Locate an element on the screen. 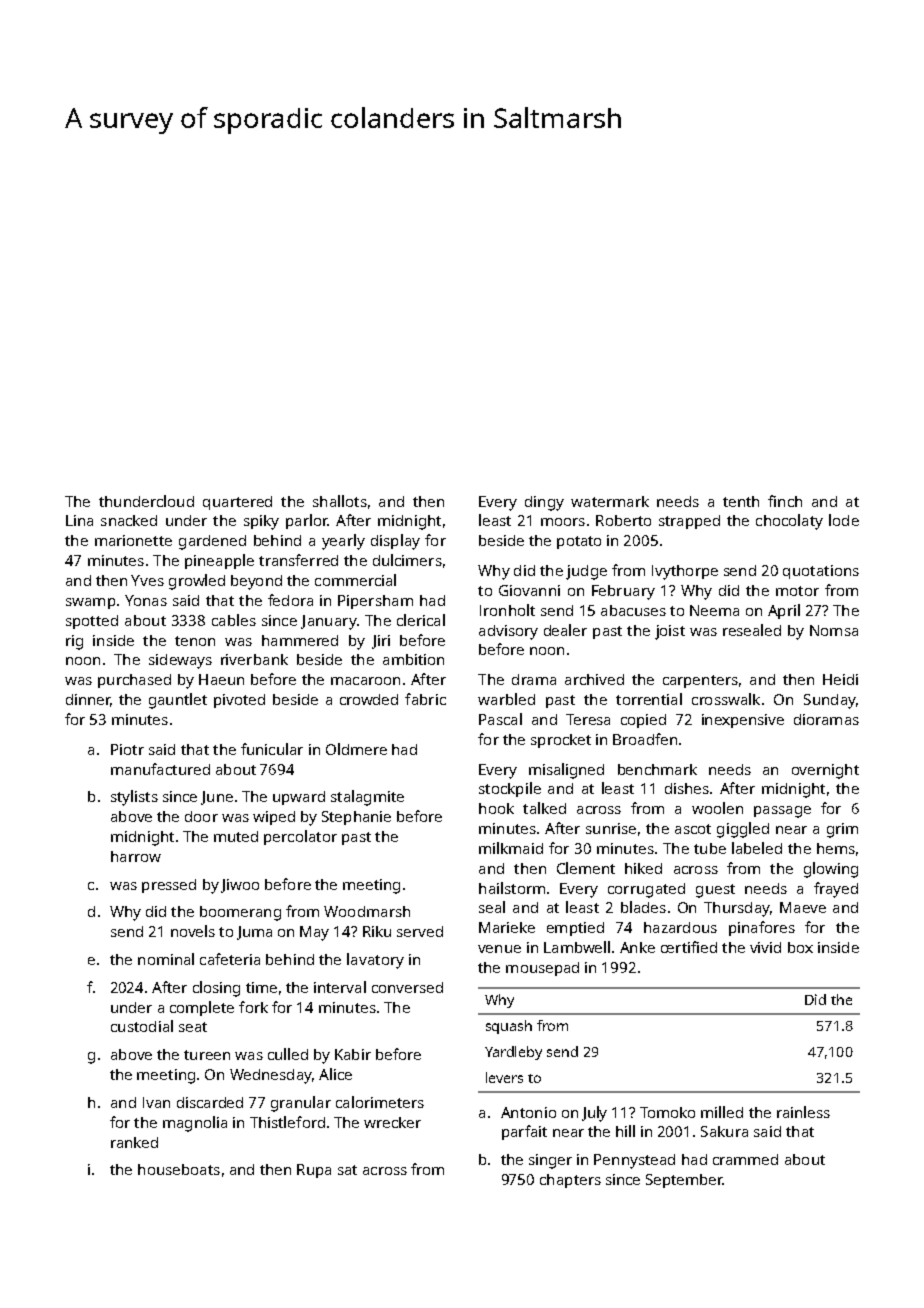 This screenshot has width=924, height=1308. watermark is located at coordinates (610, 501).
